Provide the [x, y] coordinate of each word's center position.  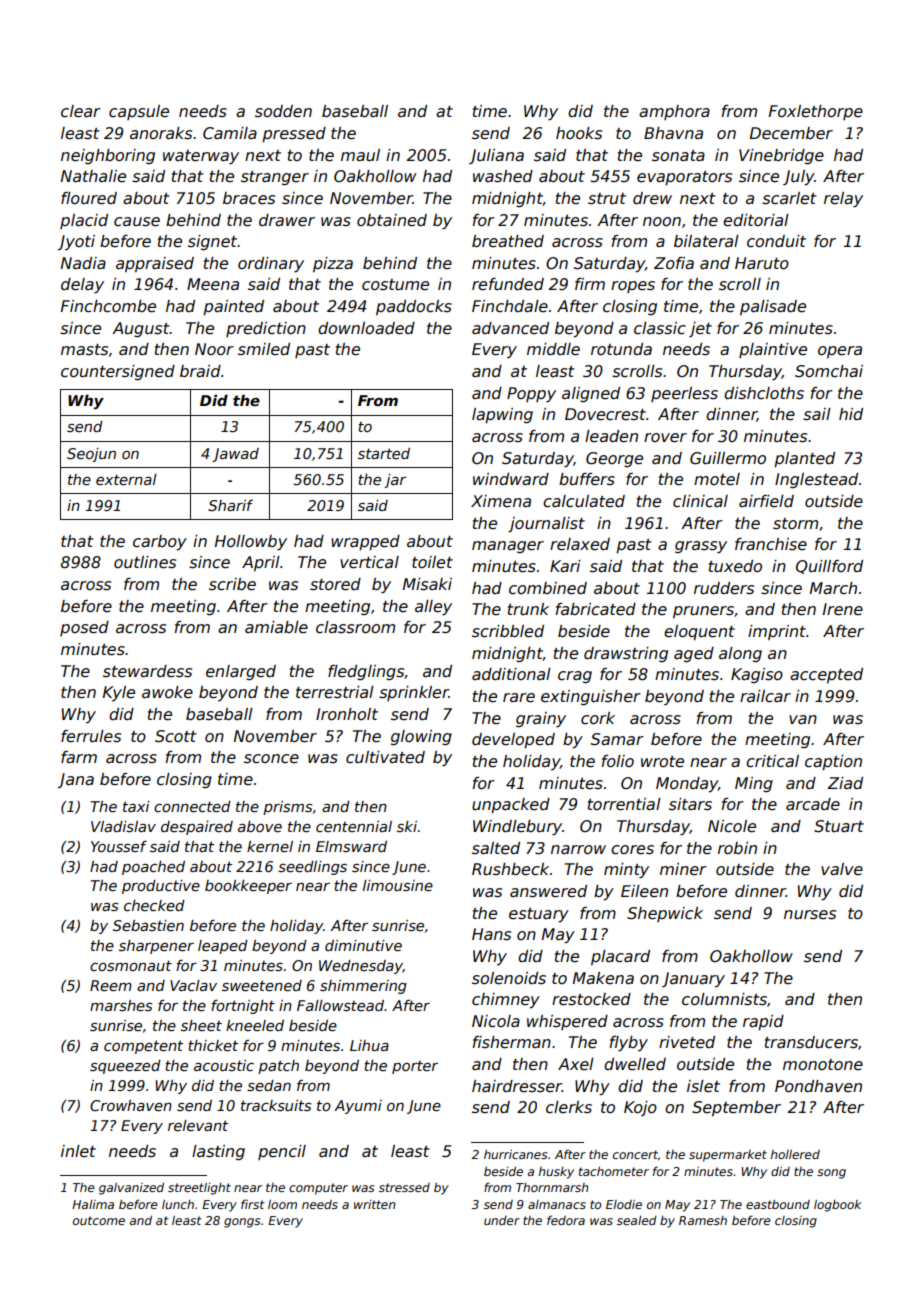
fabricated [596, 609]
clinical [700, 501]
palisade [773, 307]
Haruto [762, 263]
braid [200, 371]
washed [503, 176]
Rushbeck [510, 869]
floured [89, 198]
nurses [810, 915]
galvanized [131, 1189]
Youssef [119, 846]
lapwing [502, 415]
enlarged [241, 672]
